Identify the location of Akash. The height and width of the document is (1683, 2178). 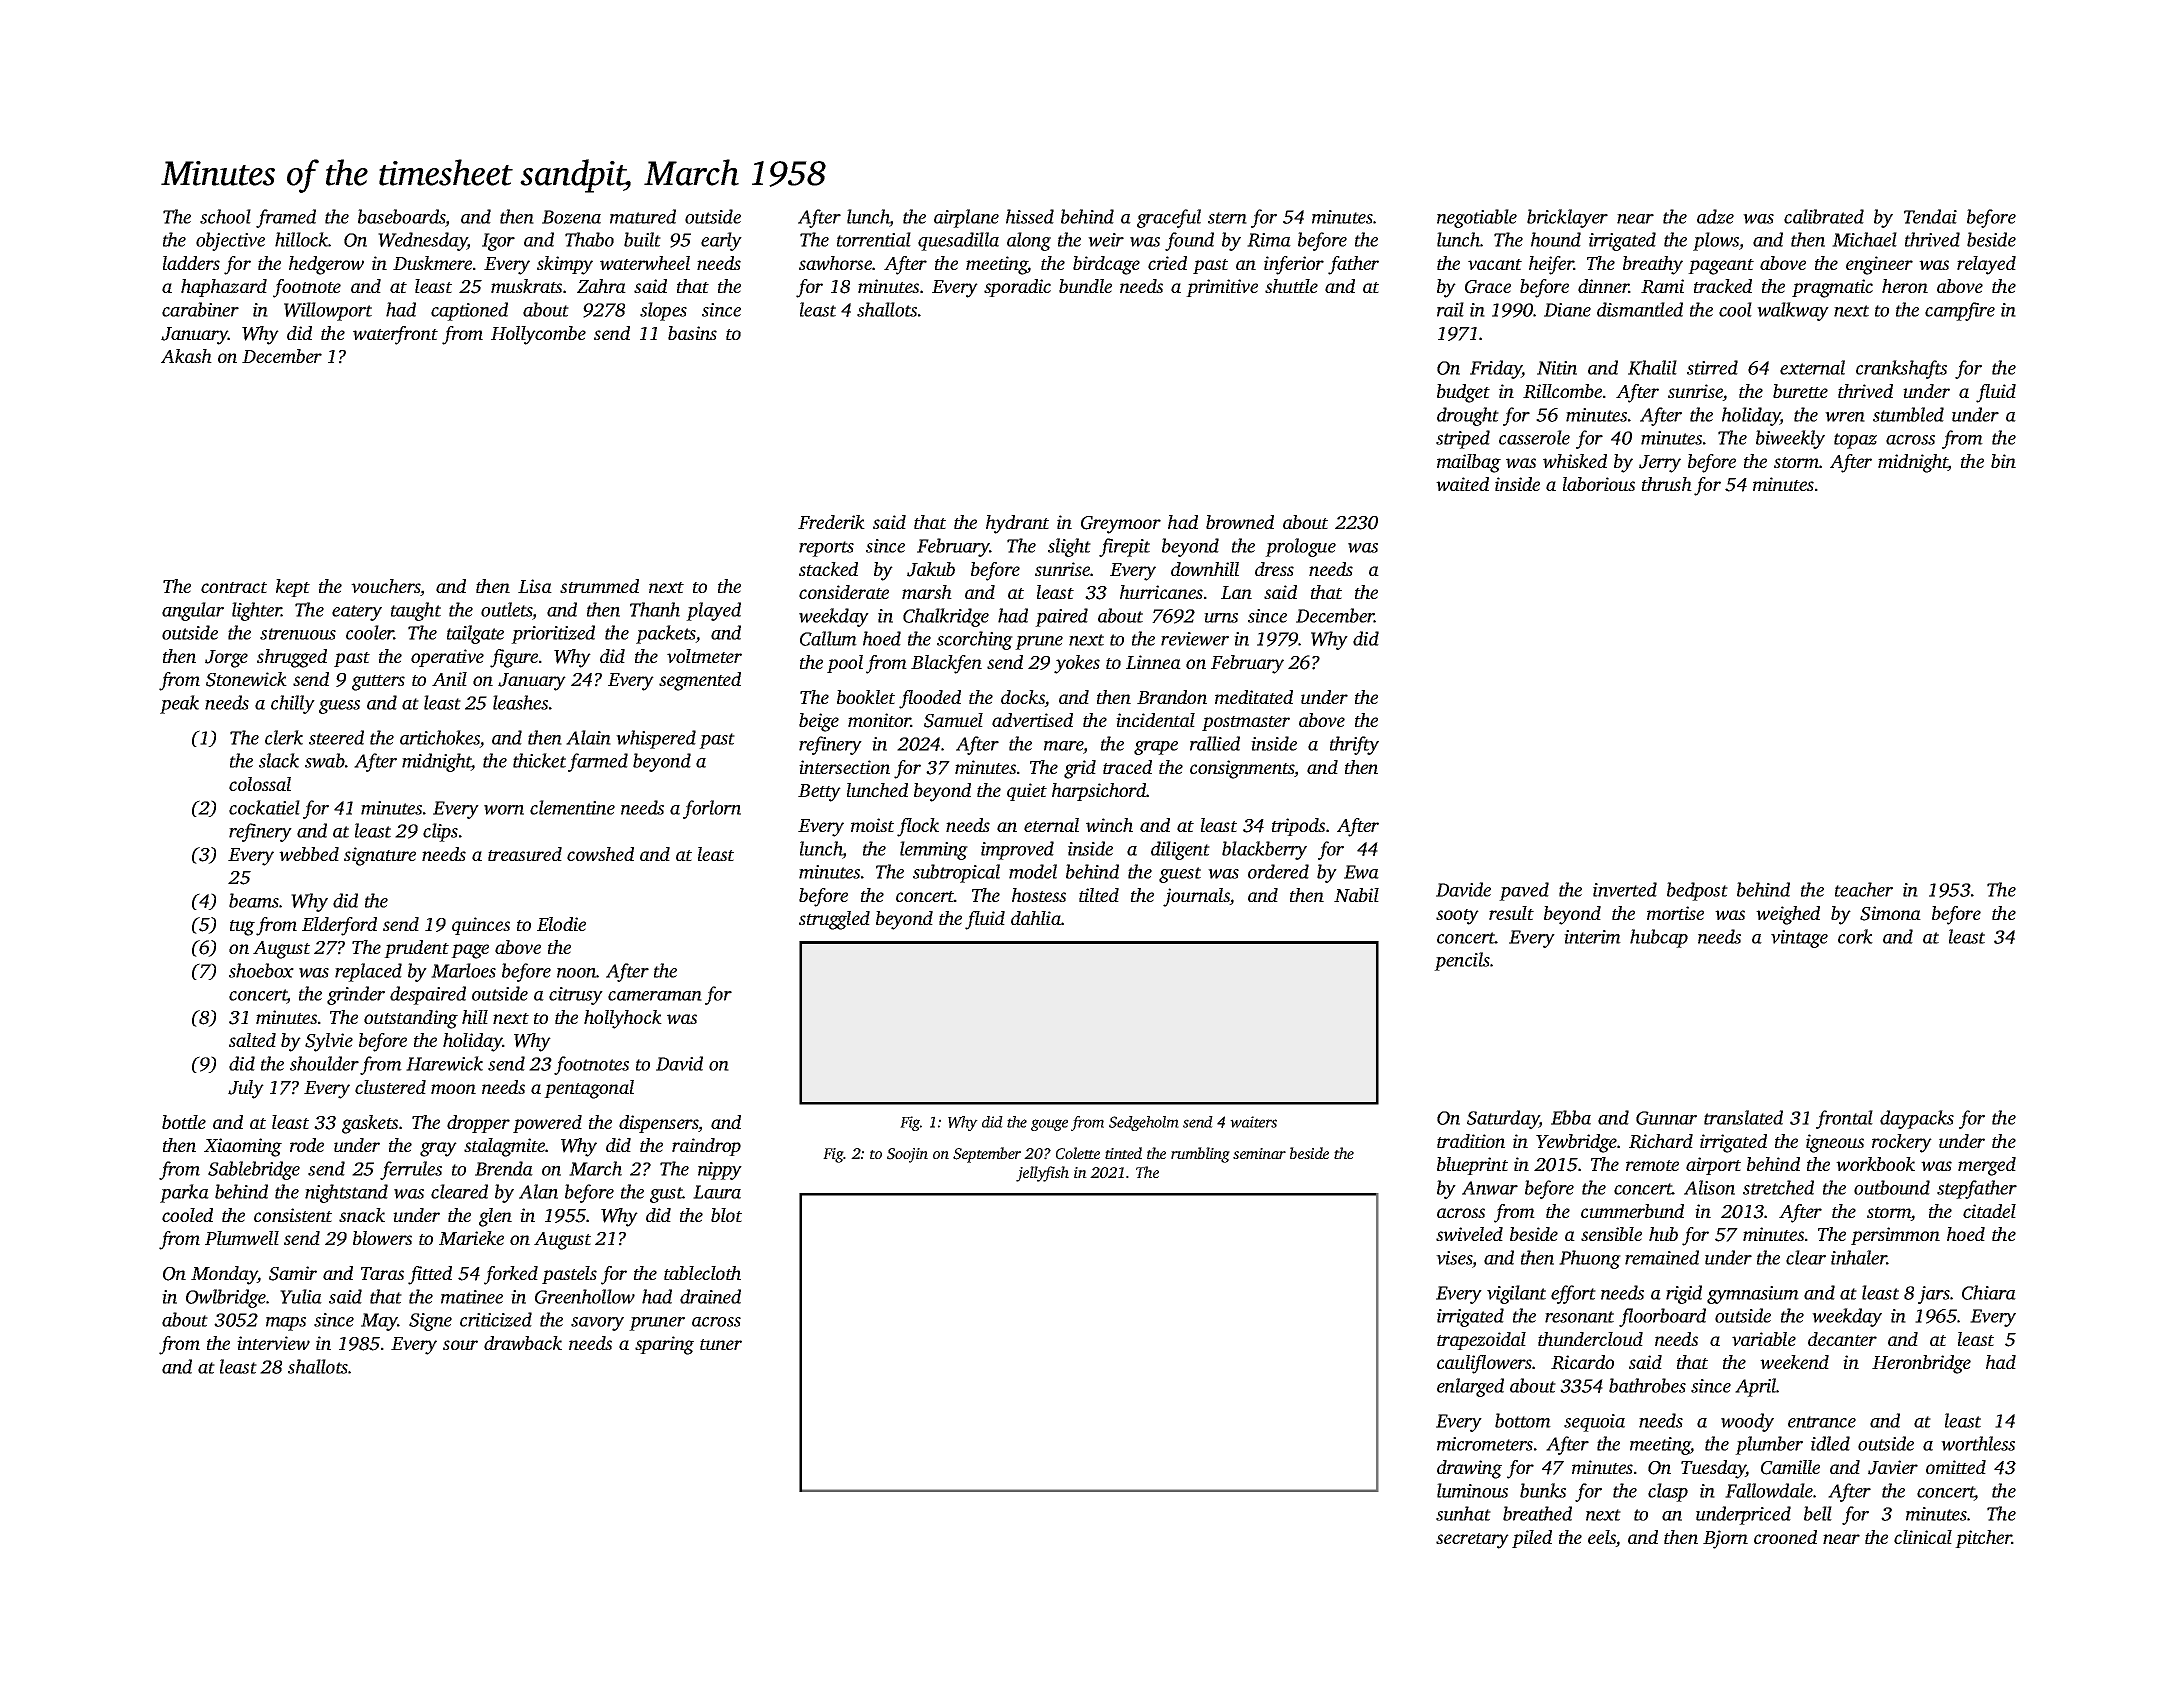
(186, 356).
